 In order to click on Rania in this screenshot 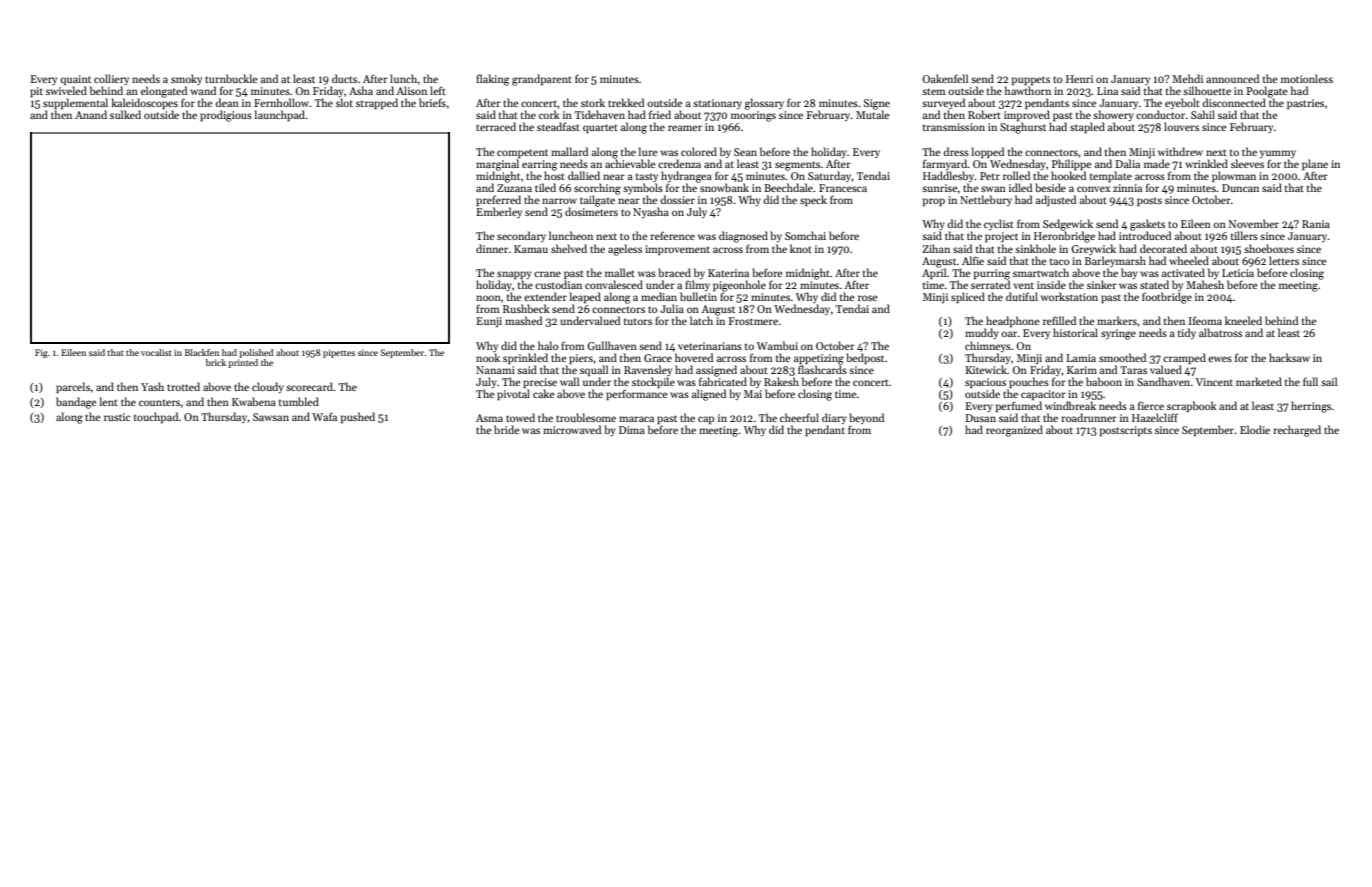, I will do `click(1316, 224)`.
